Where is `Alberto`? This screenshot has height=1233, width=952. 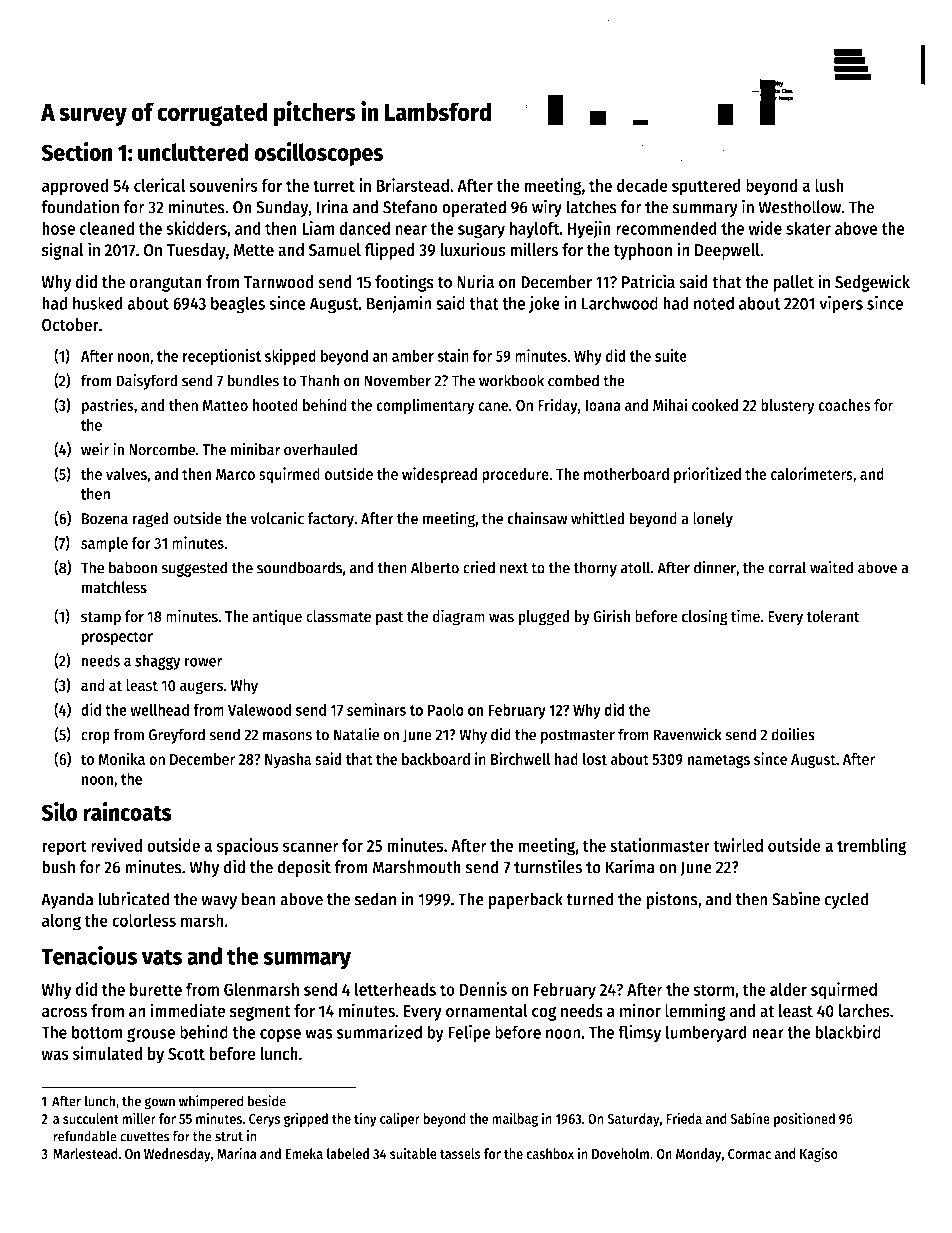 Alberto is located at coordinates (435, 567).
